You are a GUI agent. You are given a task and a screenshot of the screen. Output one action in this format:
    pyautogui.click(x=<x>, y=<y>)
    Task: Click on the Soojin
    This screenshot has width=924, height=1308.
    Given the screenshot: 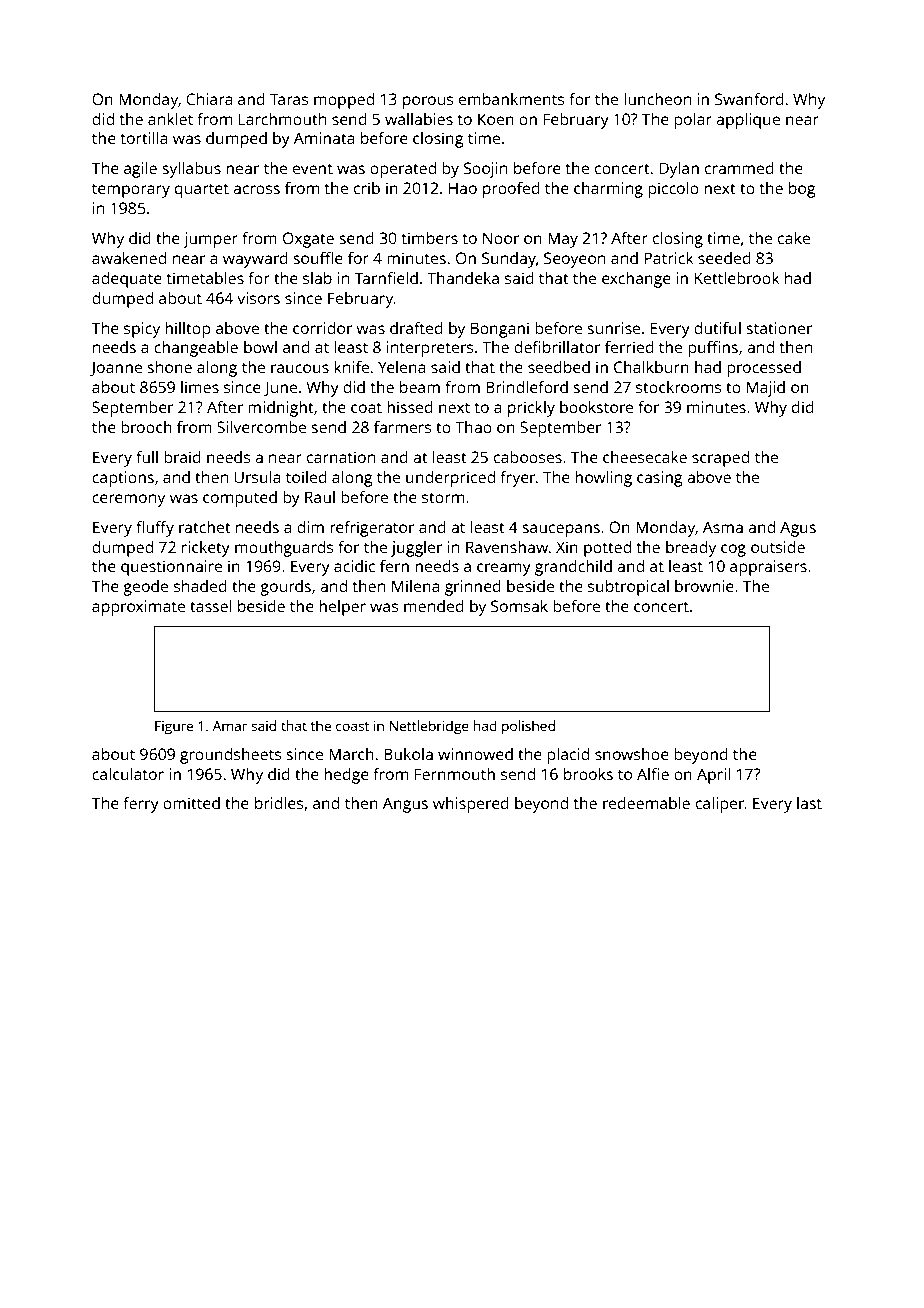 What is the action you would take?
    pyautogui.click(x=485, y=170)
